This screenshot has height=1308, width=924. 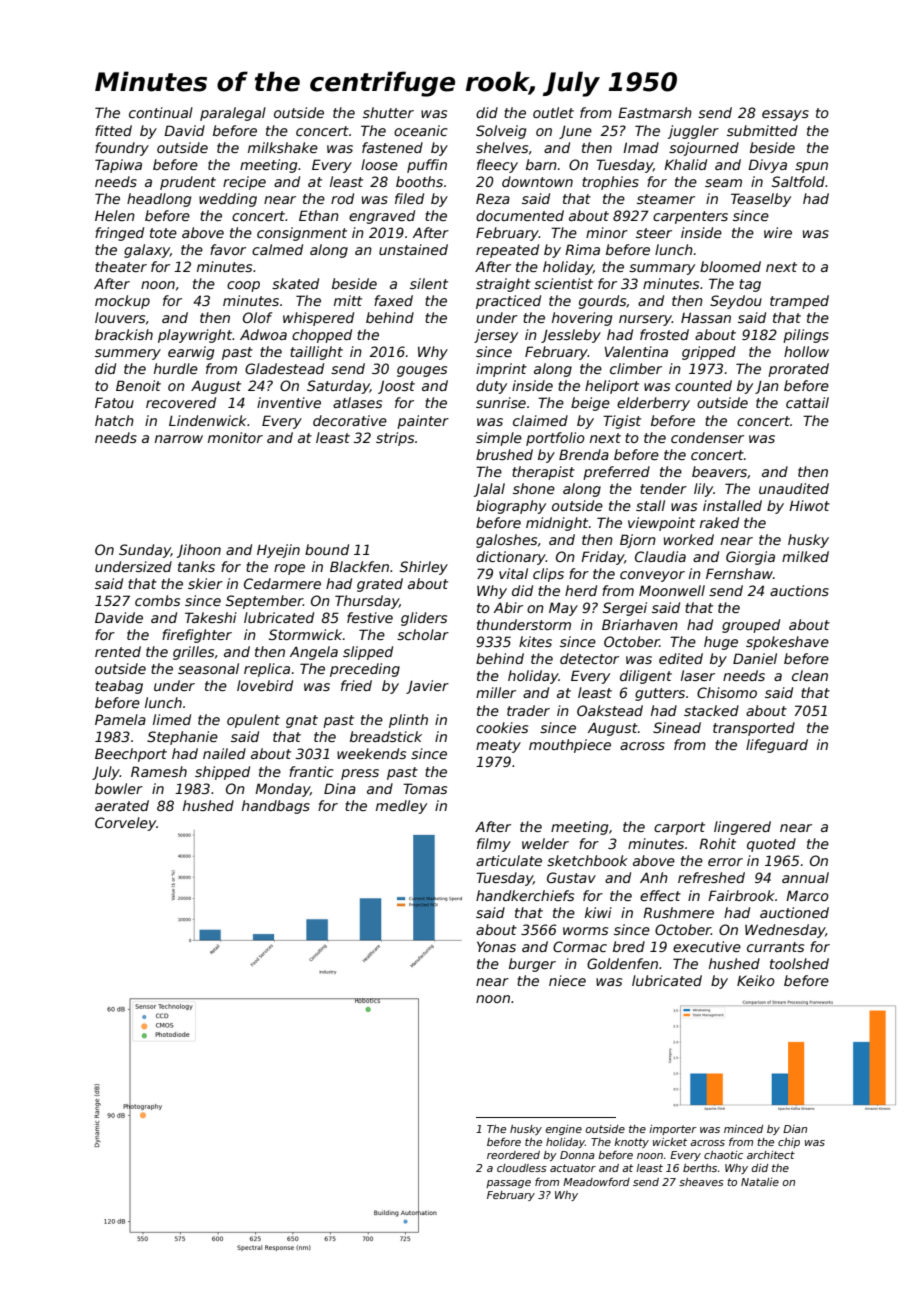 What do you see at coordinates (496, 946) in the screenshot?
I see `Yonas` at bounding box center [496, 946].
